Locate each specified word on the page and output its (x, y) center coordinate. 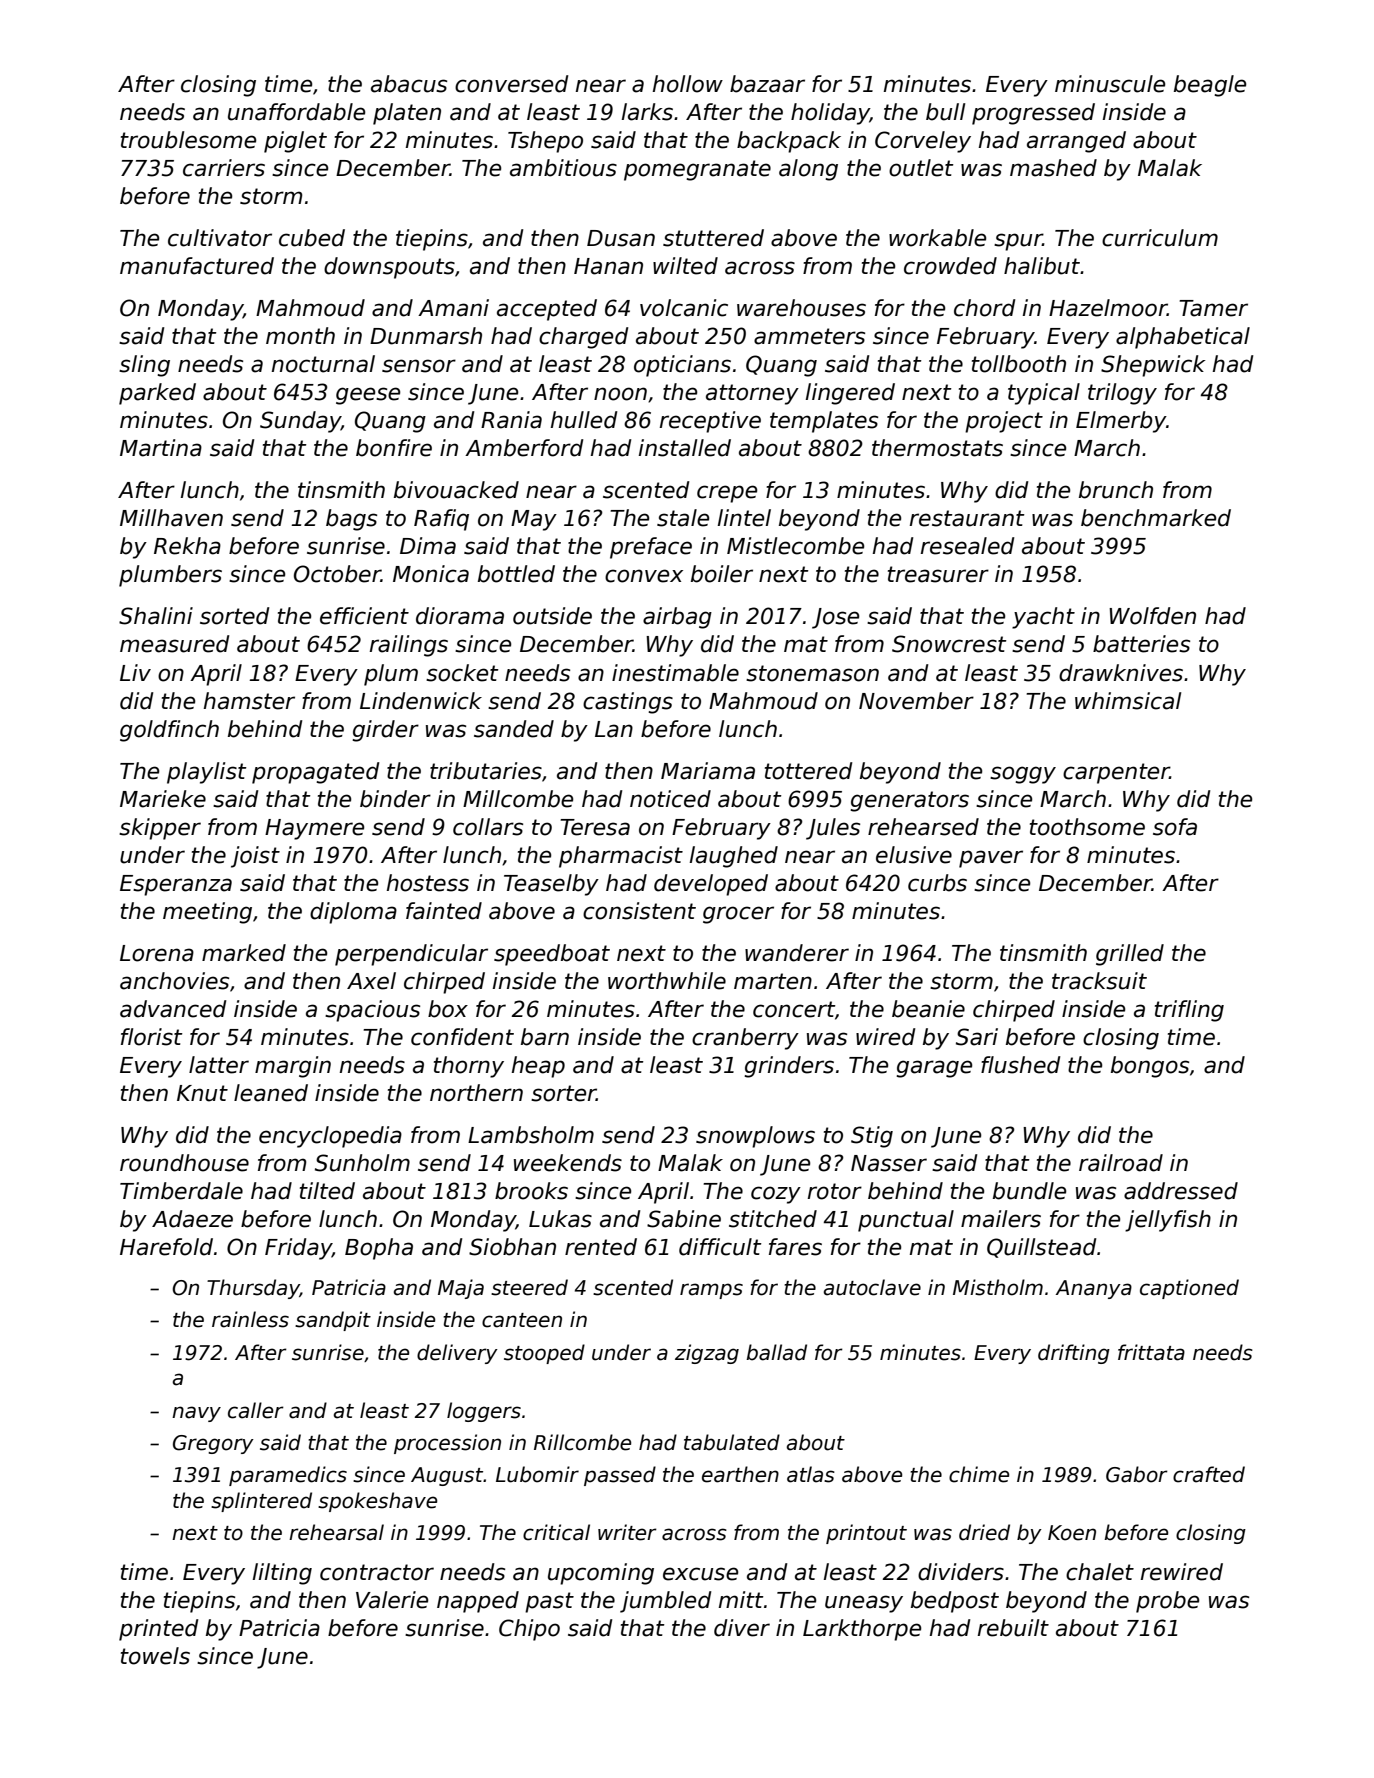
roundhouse (184, 1163)
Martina (161, 448)
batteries (1141, 644)
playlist (207, 773)
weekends (568, 1163)
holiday (830, 114)
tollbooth (1019, 364)
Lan (614, 729)
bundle (1029, 1191)
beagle (1210, 86)
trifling (1189, 1011)
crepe (727, 494)
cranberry (745, 1039)
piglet (295, 142)
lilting (282, 1574)
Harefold (166, 1247)
